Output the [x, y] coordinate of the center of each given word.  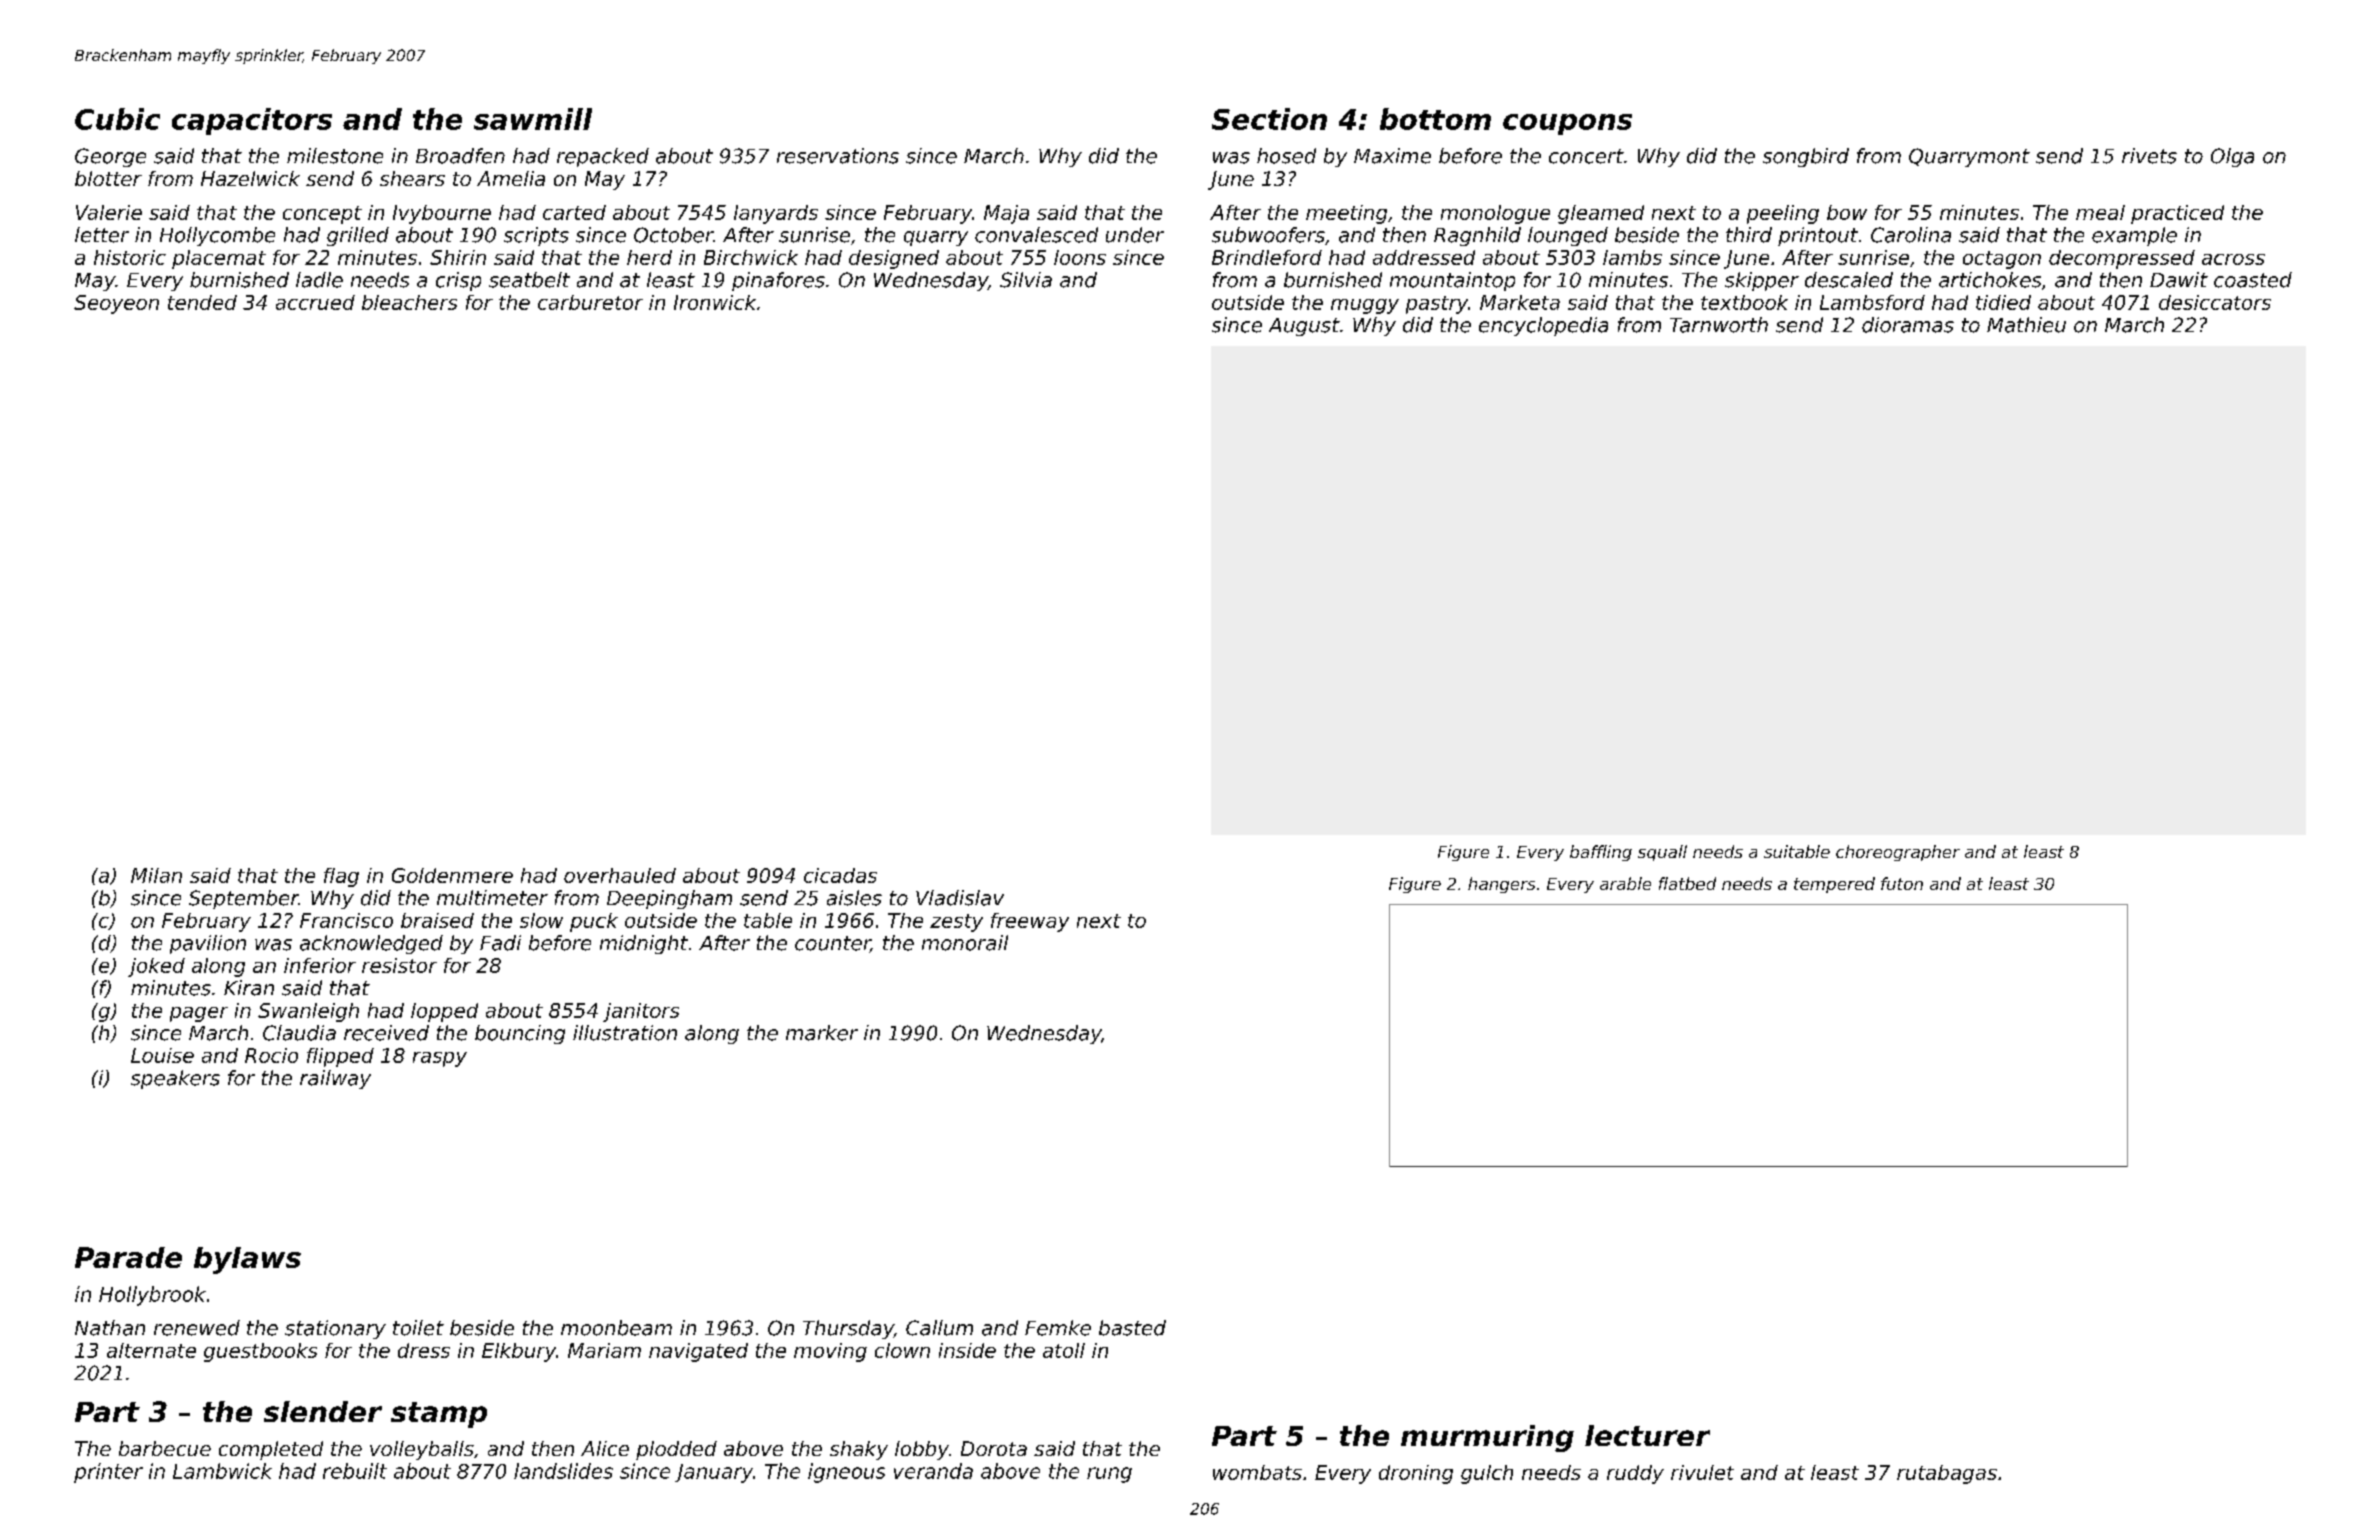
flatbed [1687, 883]
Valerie [109, 212]
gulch [1487, 1474]
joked [156, 967]
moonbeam [616, 1328]
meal [2100, 212]
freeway [1030, 922]
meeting [1346, 214]
